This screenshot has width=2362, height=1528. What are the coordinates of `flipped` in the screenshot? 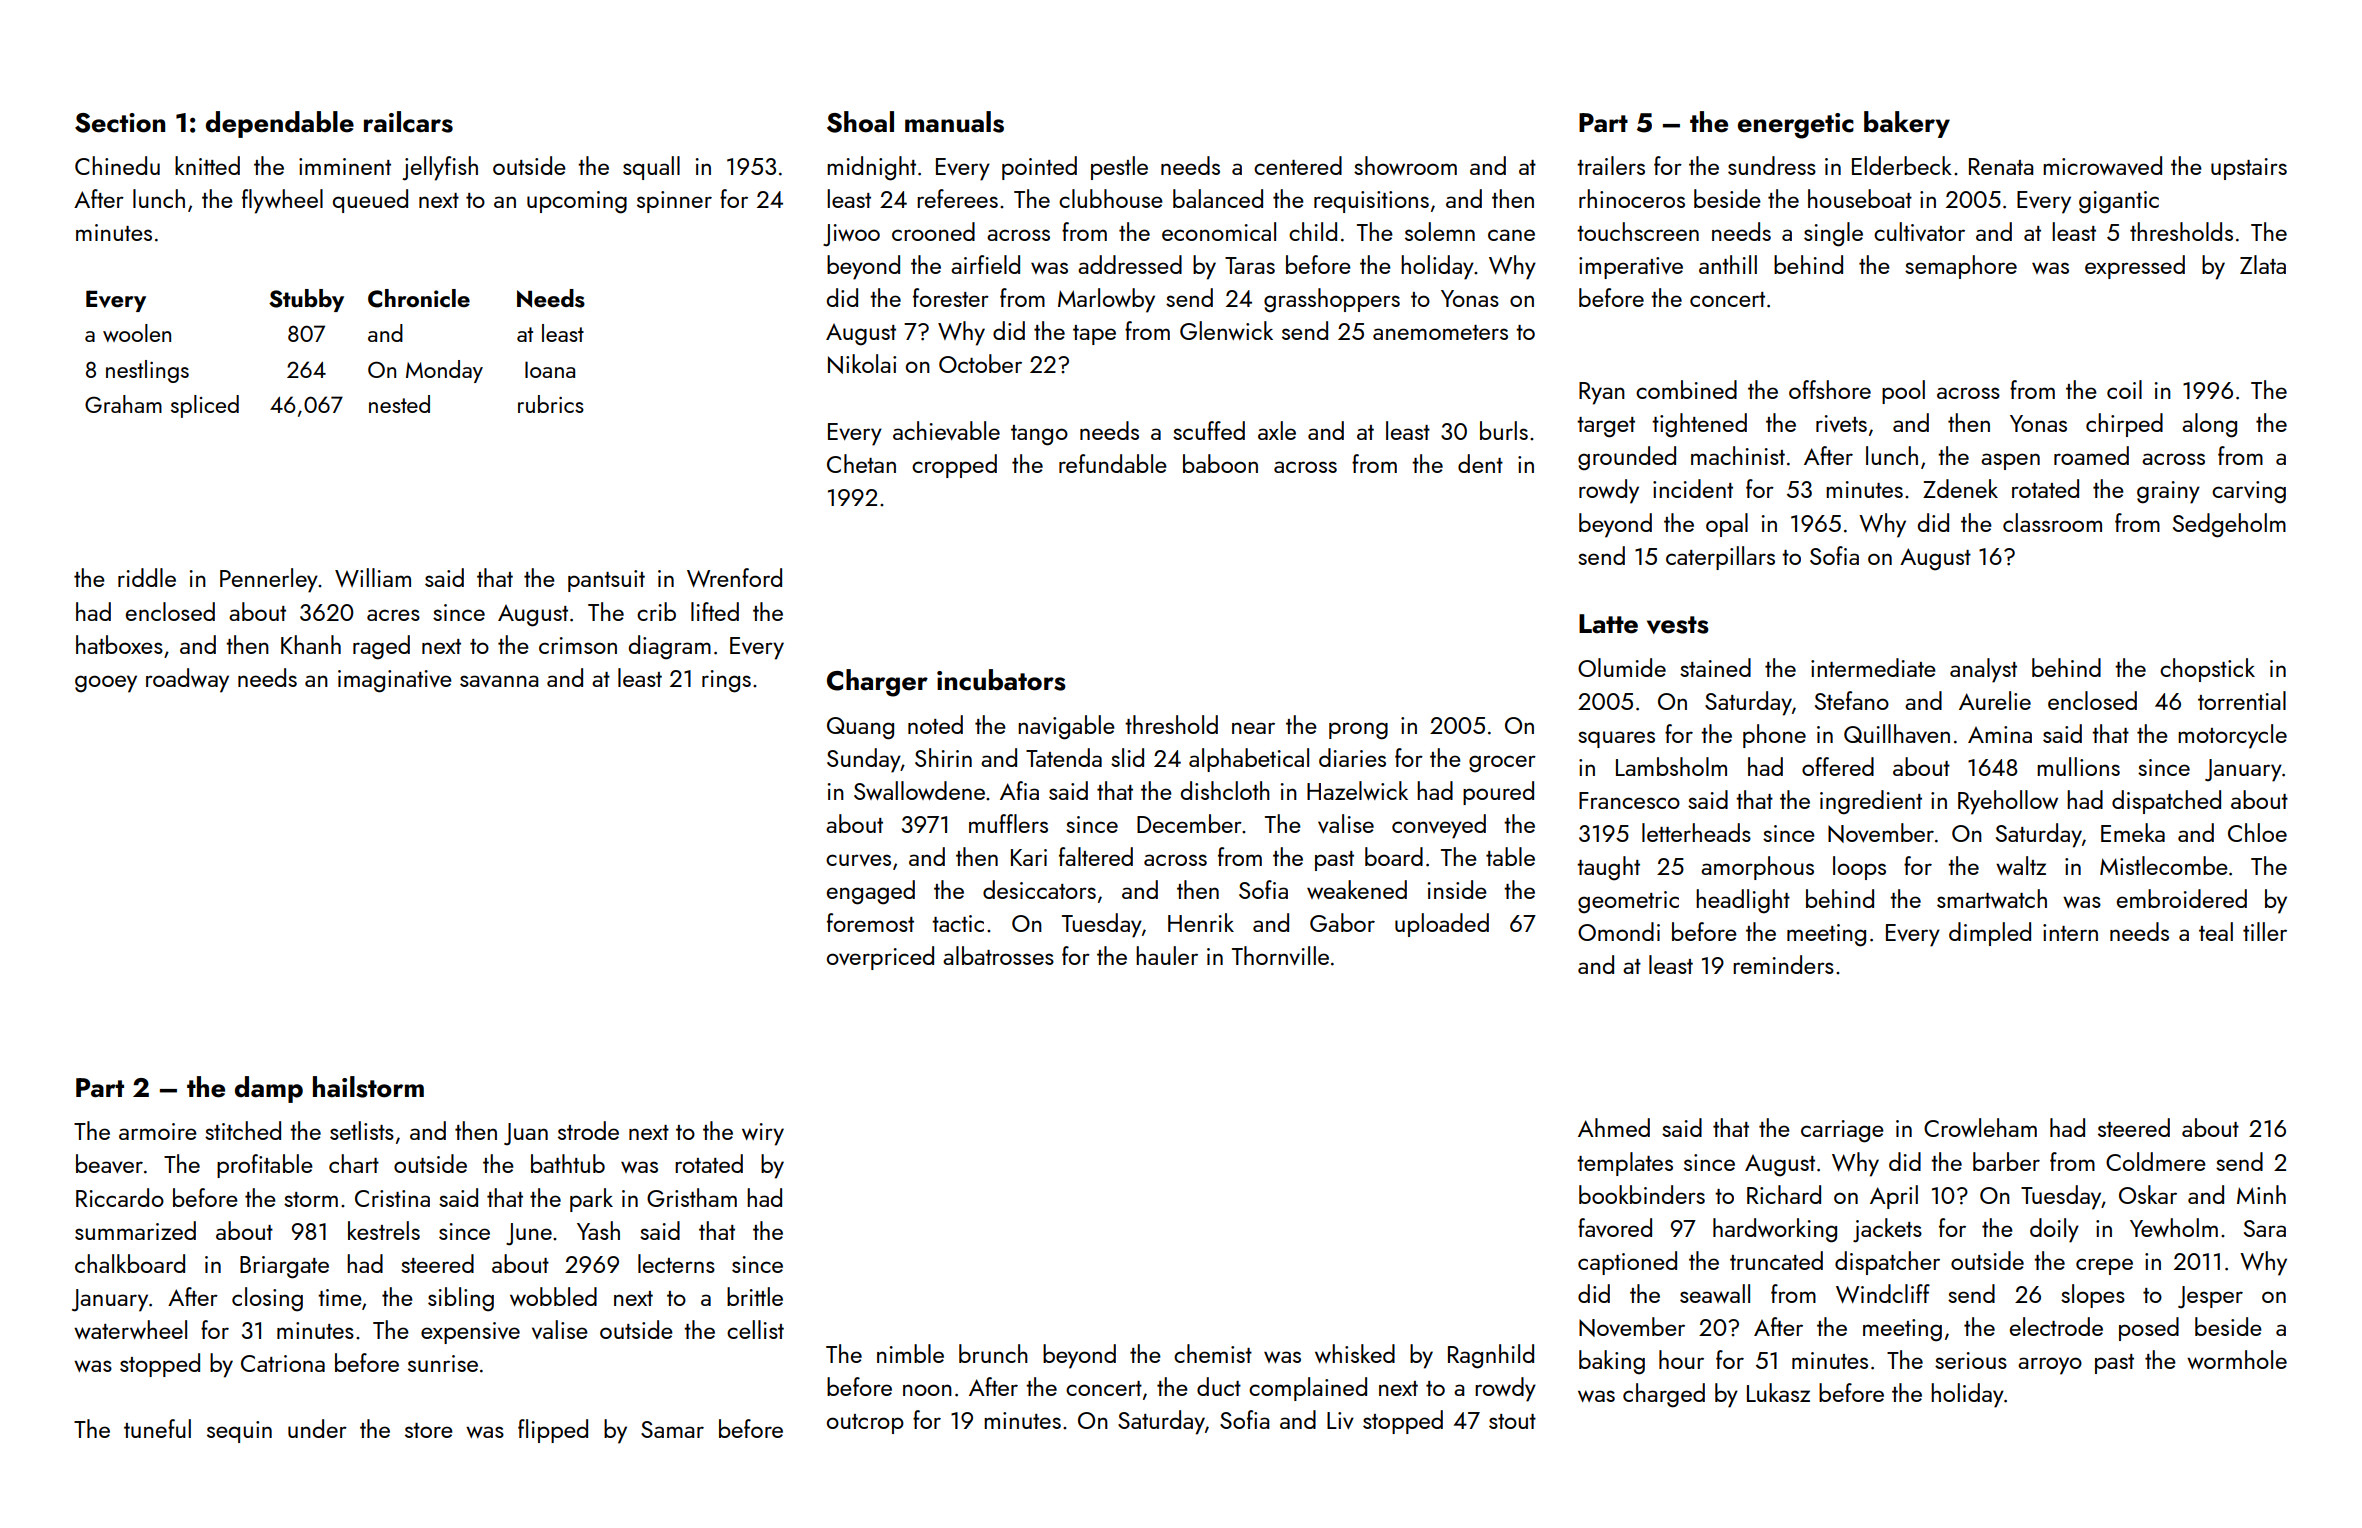 It's located at (553, 1431).
